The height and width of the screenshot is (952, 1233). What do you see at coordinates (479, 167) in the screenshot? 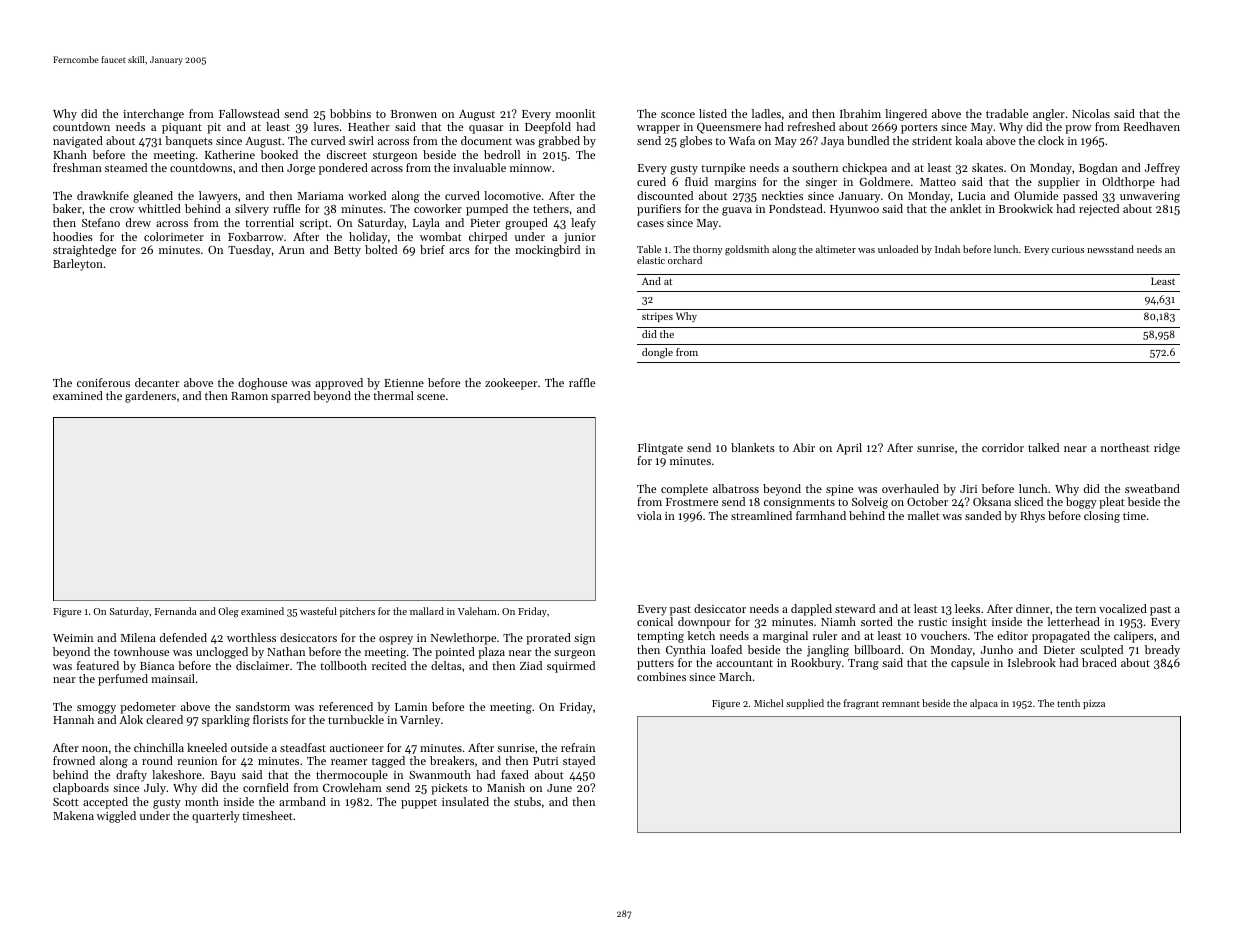
I see `invaluable` at bounding box center [479, 167].
